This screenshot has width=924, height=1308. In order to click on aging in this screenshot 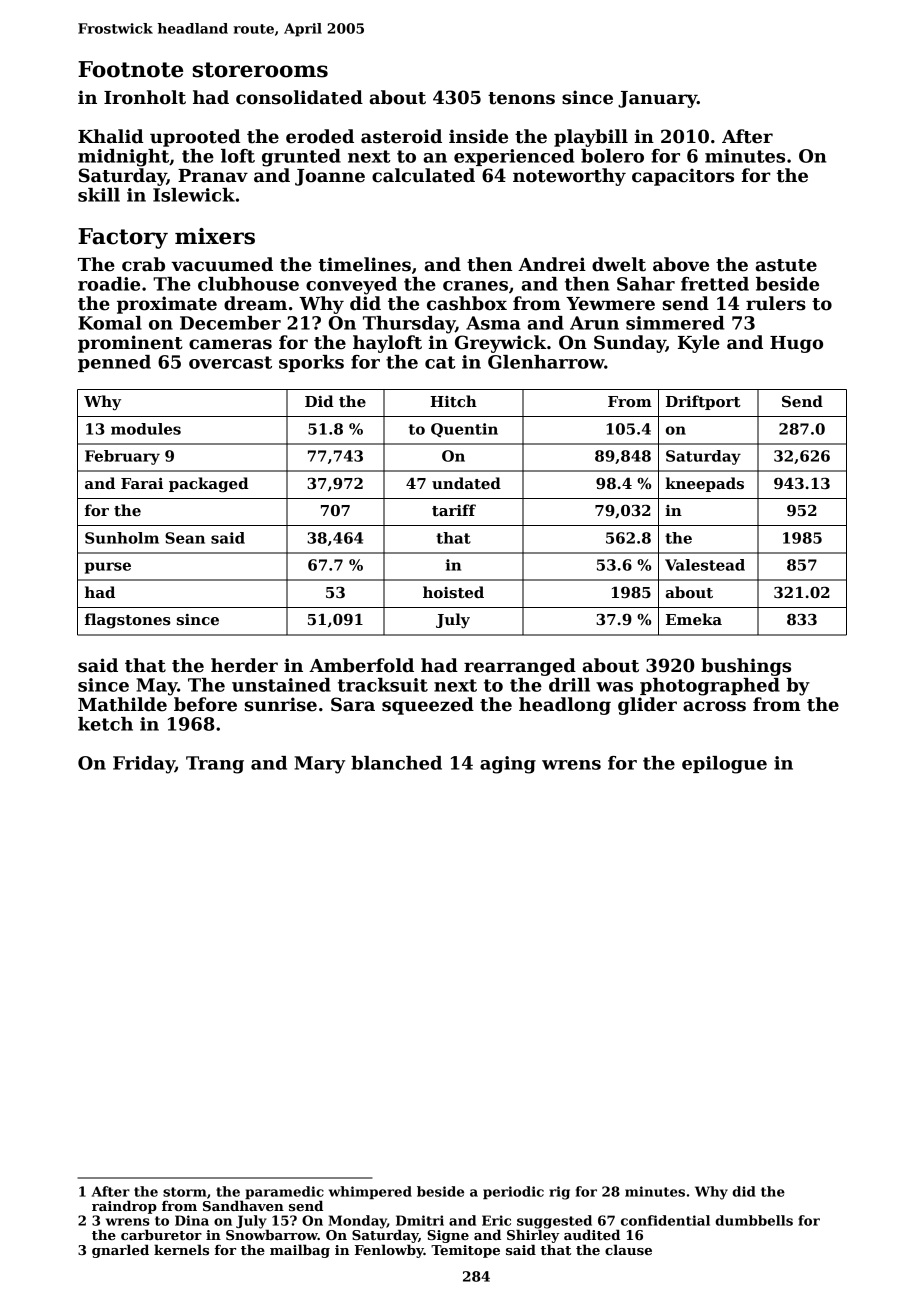, I will do `click(508, 765)`.
